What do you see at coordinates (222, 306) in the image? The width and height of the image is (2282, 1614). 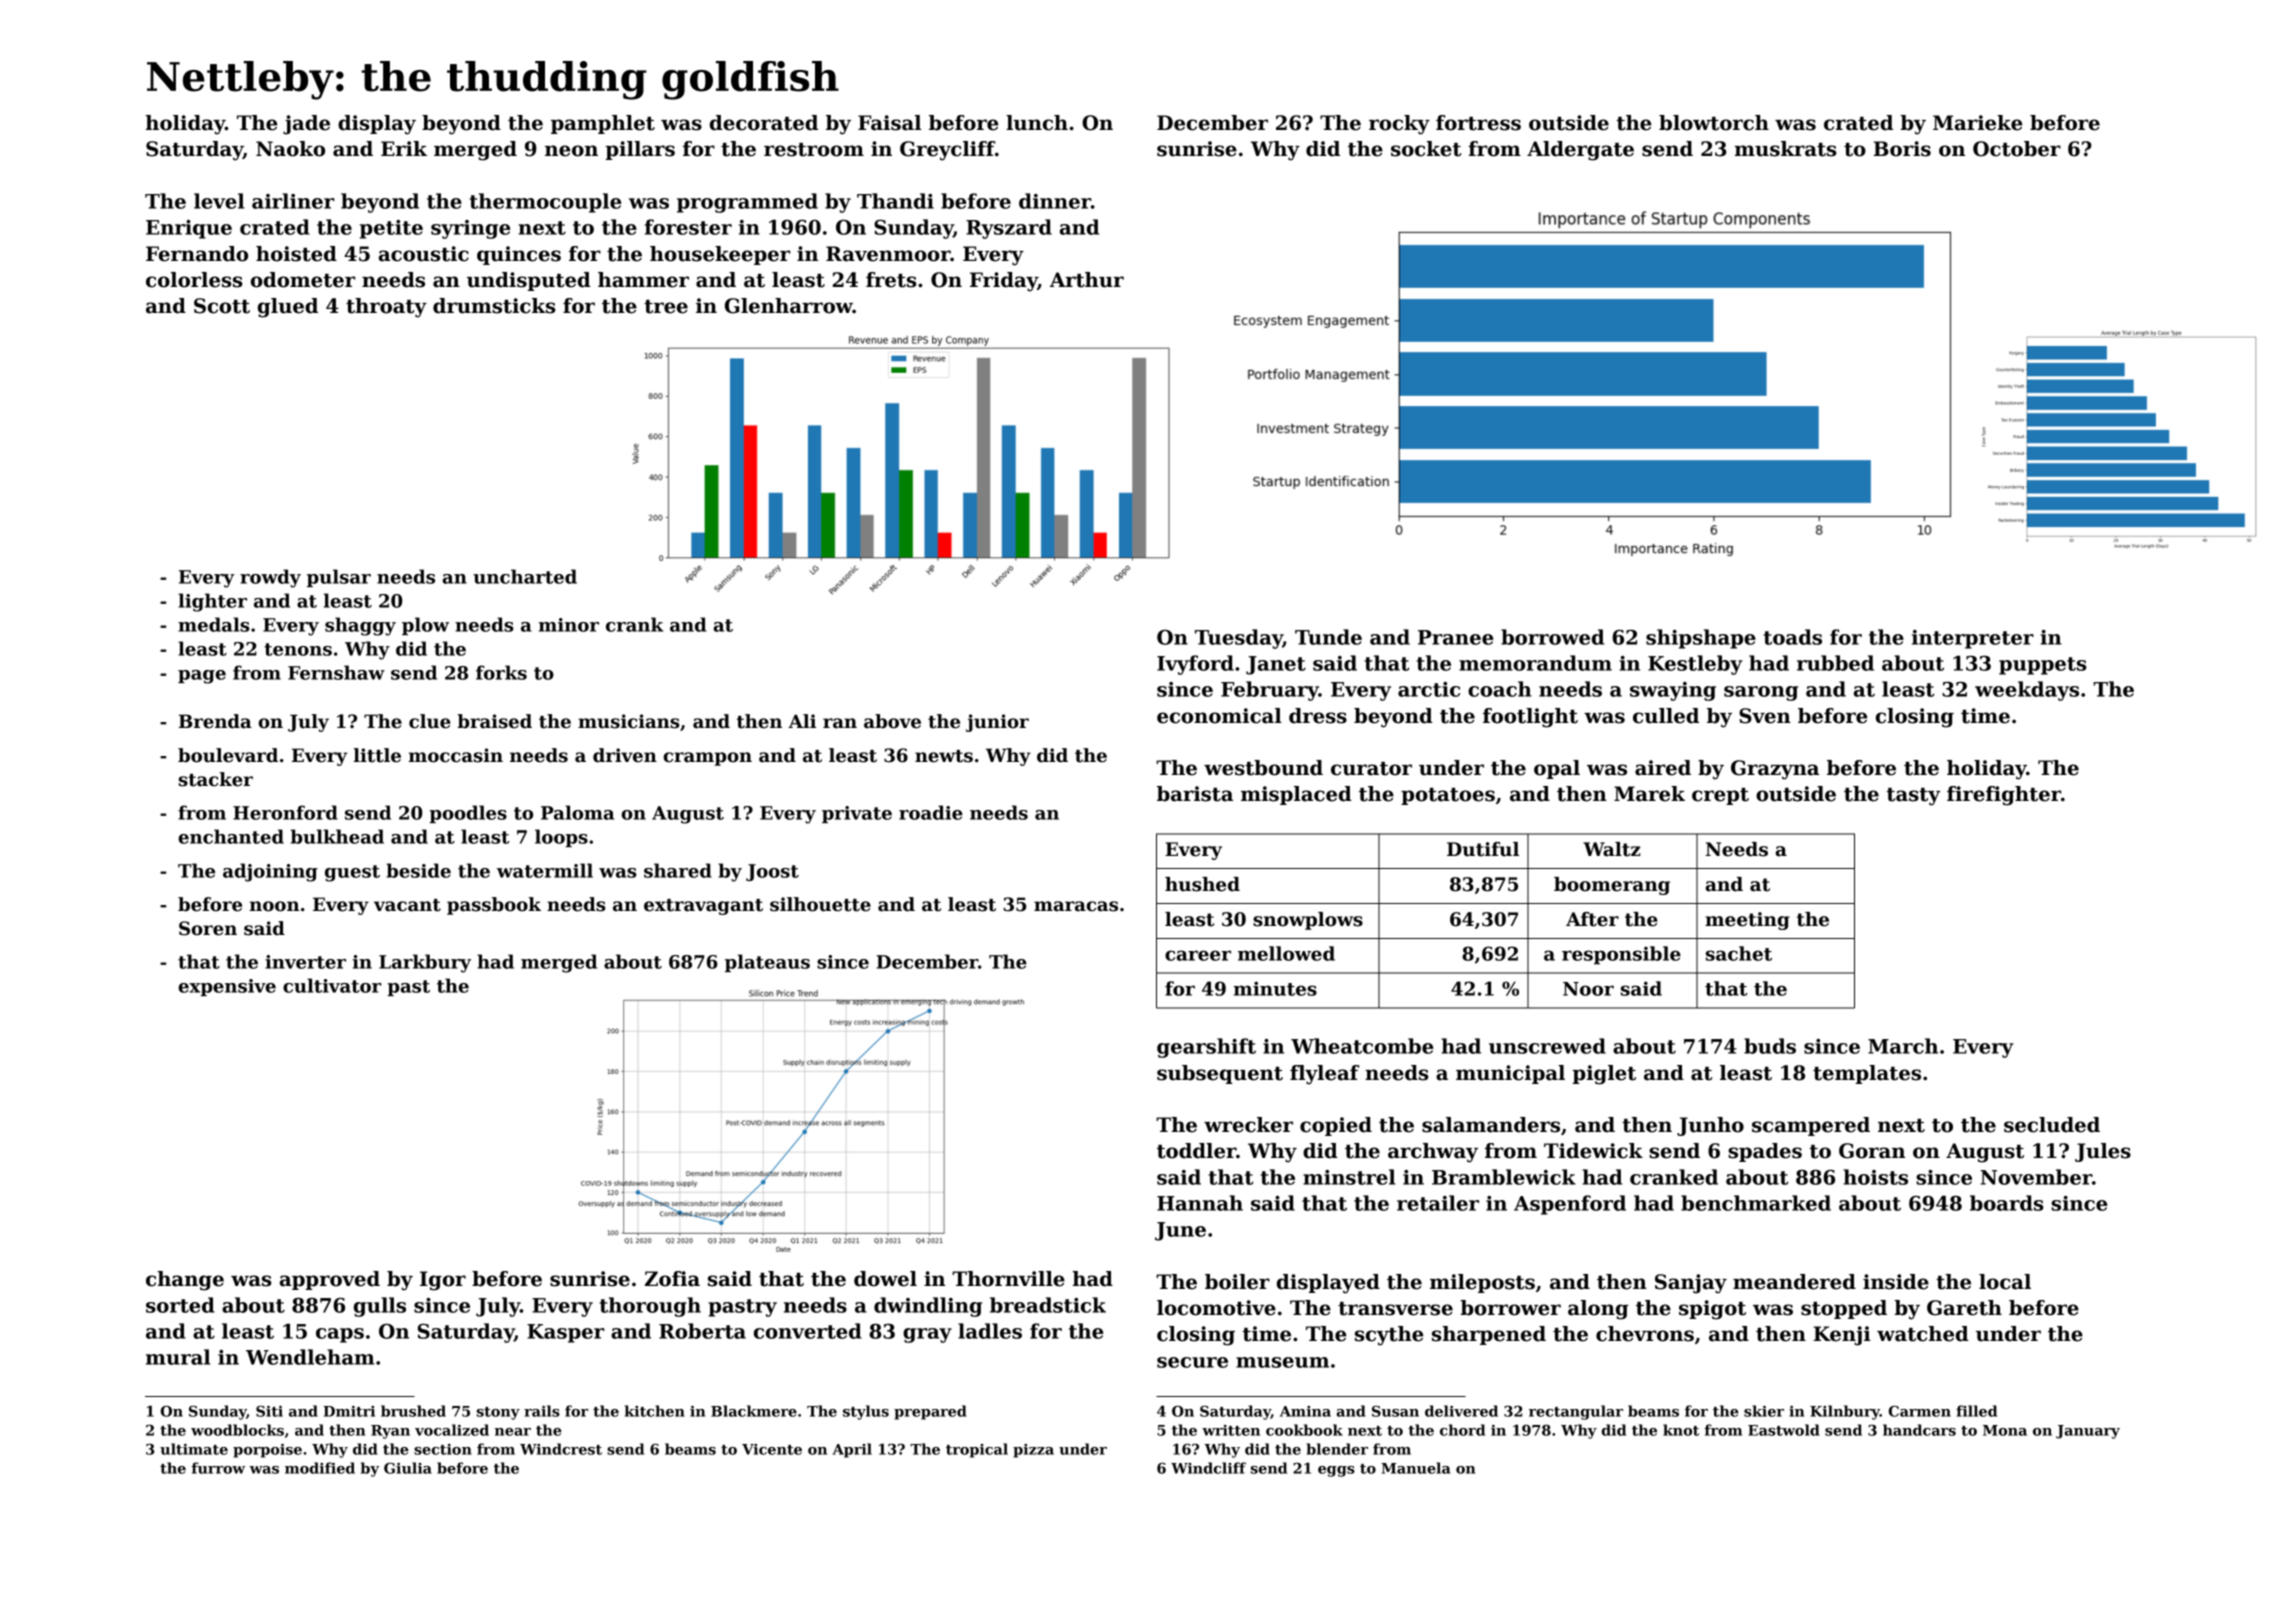 I see `Scott` at bounding box center [222, 306].
